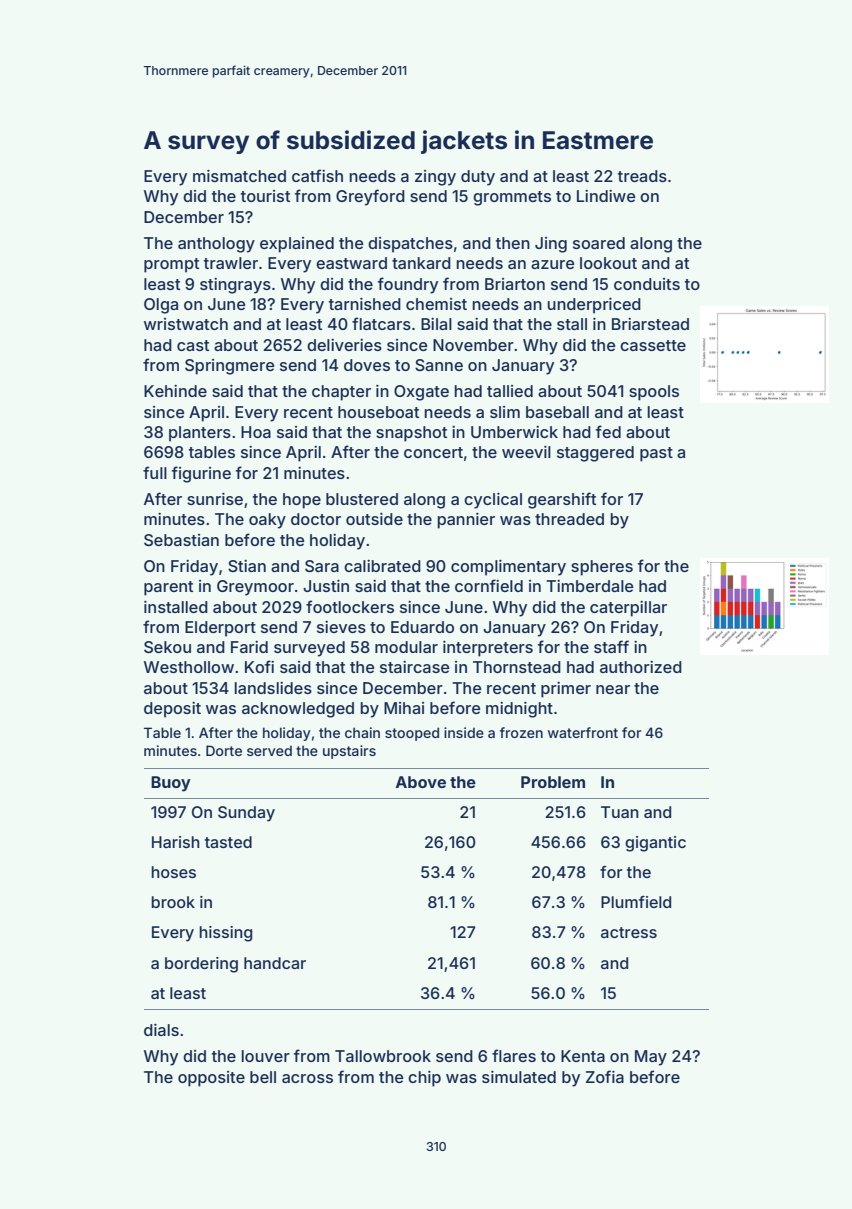 The height and width of the image is (1209, 852). I want to click on Kehinde, so click(175, 391).
